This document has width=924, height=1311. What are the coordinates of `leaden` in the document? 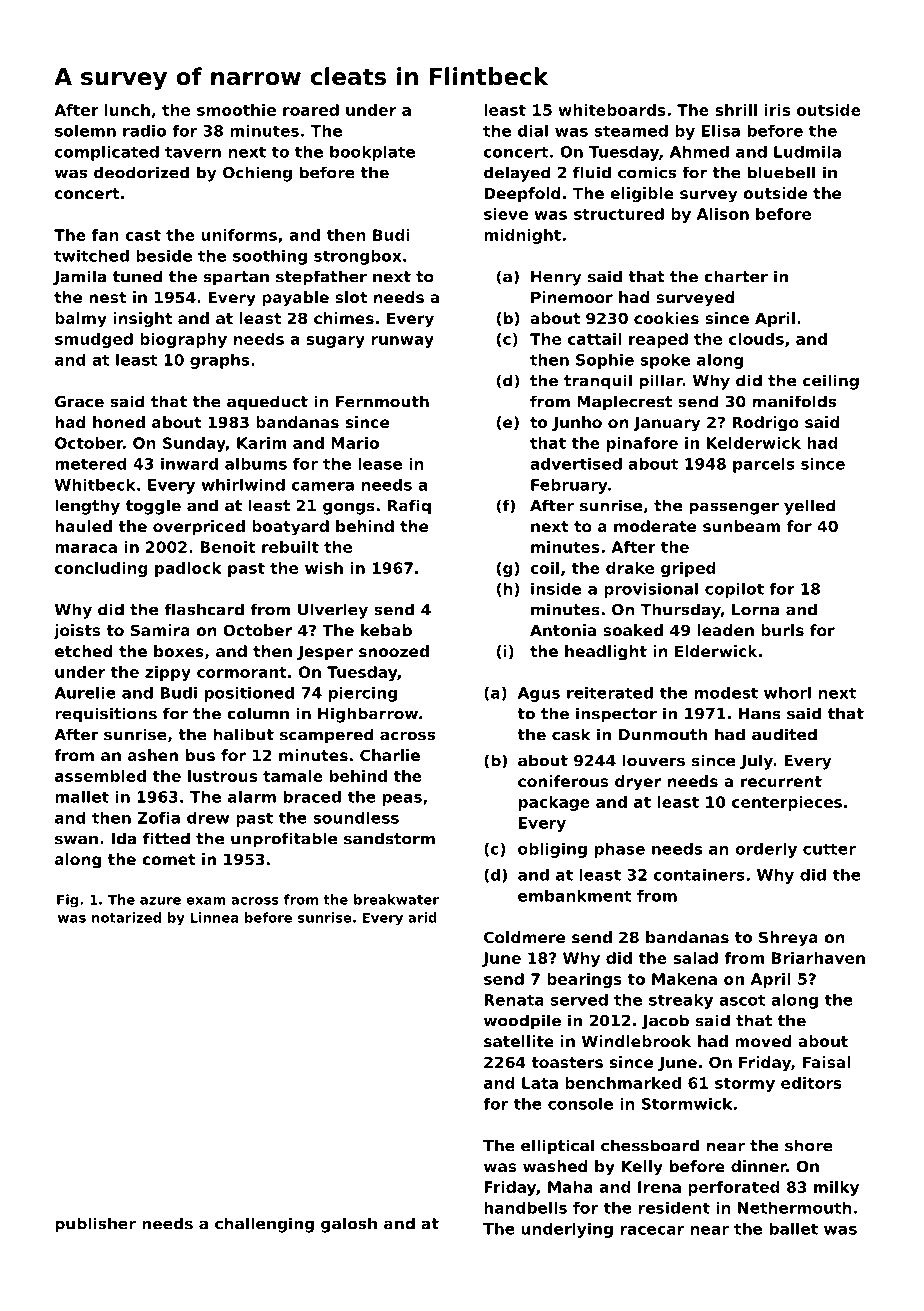 It's located at (726, 630).
